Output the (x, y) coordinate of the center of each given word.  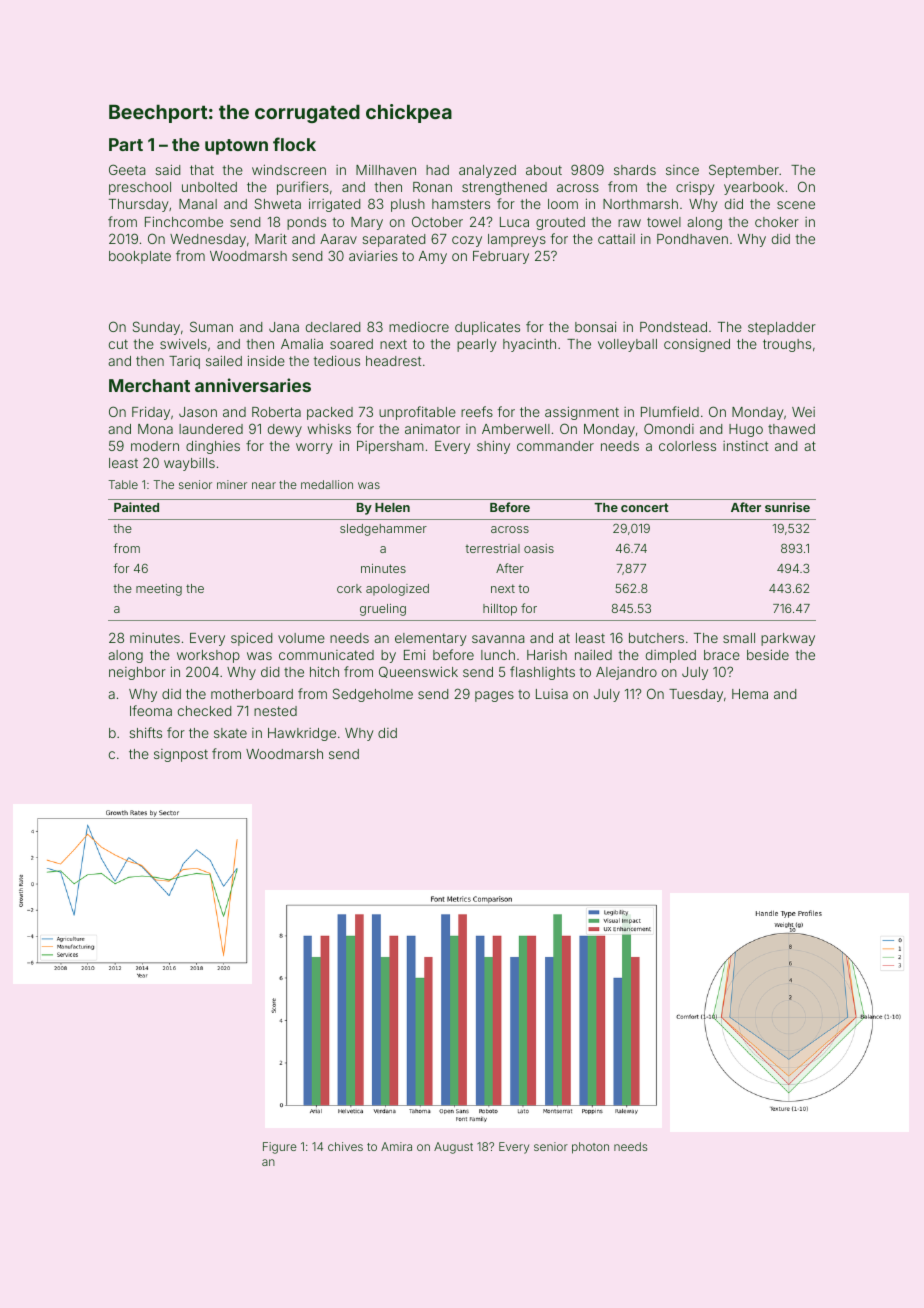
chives (345, 1146)
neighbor (137, 673)
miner (232, 484)
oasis (539, 548)
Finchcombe (184, 221)
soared (351, 344)
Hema (750, 694)
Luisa (552, 694)
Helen (392, 507)
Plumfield (670, 411)
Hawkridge (302, 734)
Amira (396, 1146)
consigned (697, 345)
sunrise (787, 507)
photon (590, 1148)
